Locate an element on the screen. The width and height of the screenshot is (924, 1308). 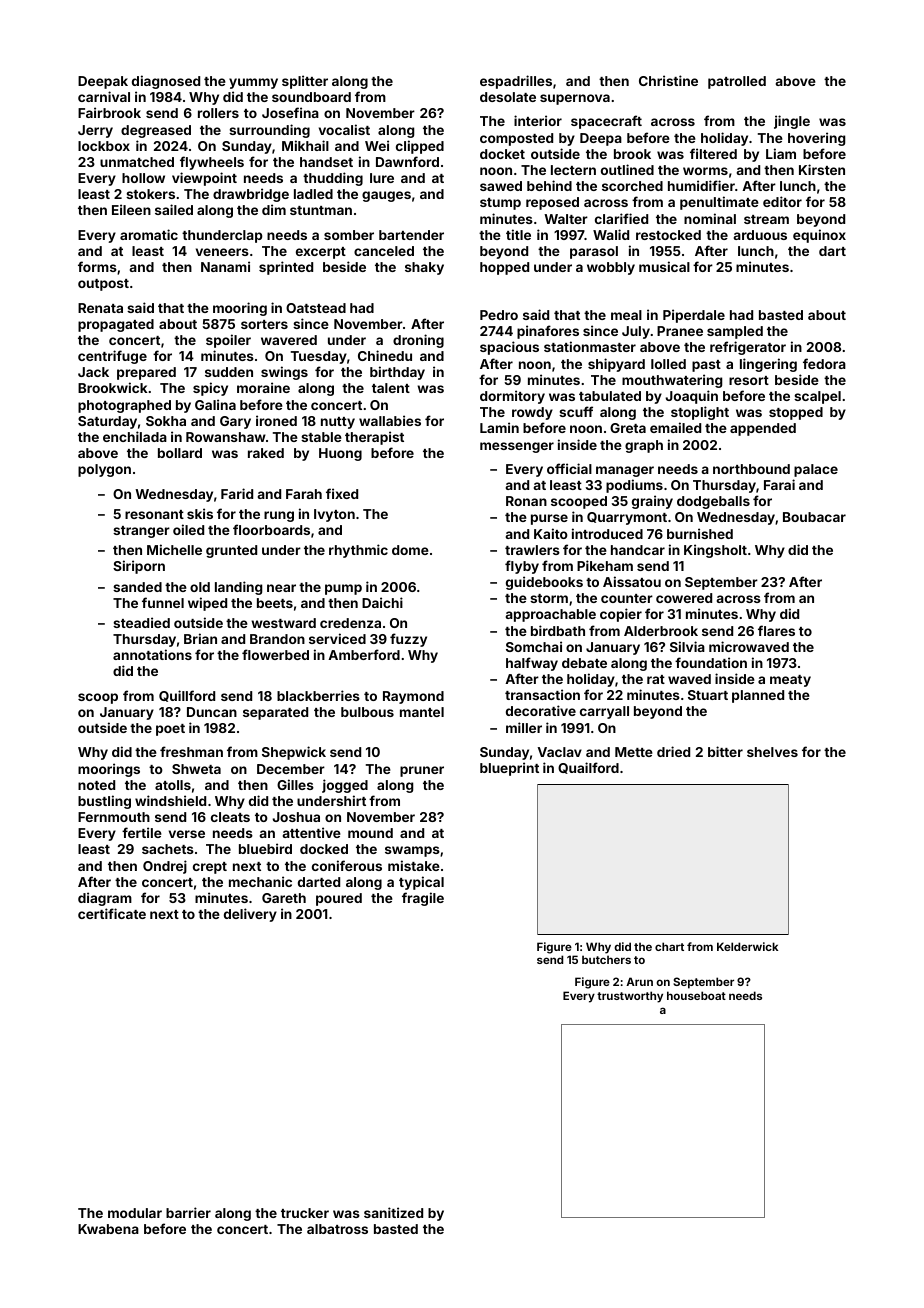
sorters is located at coordinates (264, 324).
